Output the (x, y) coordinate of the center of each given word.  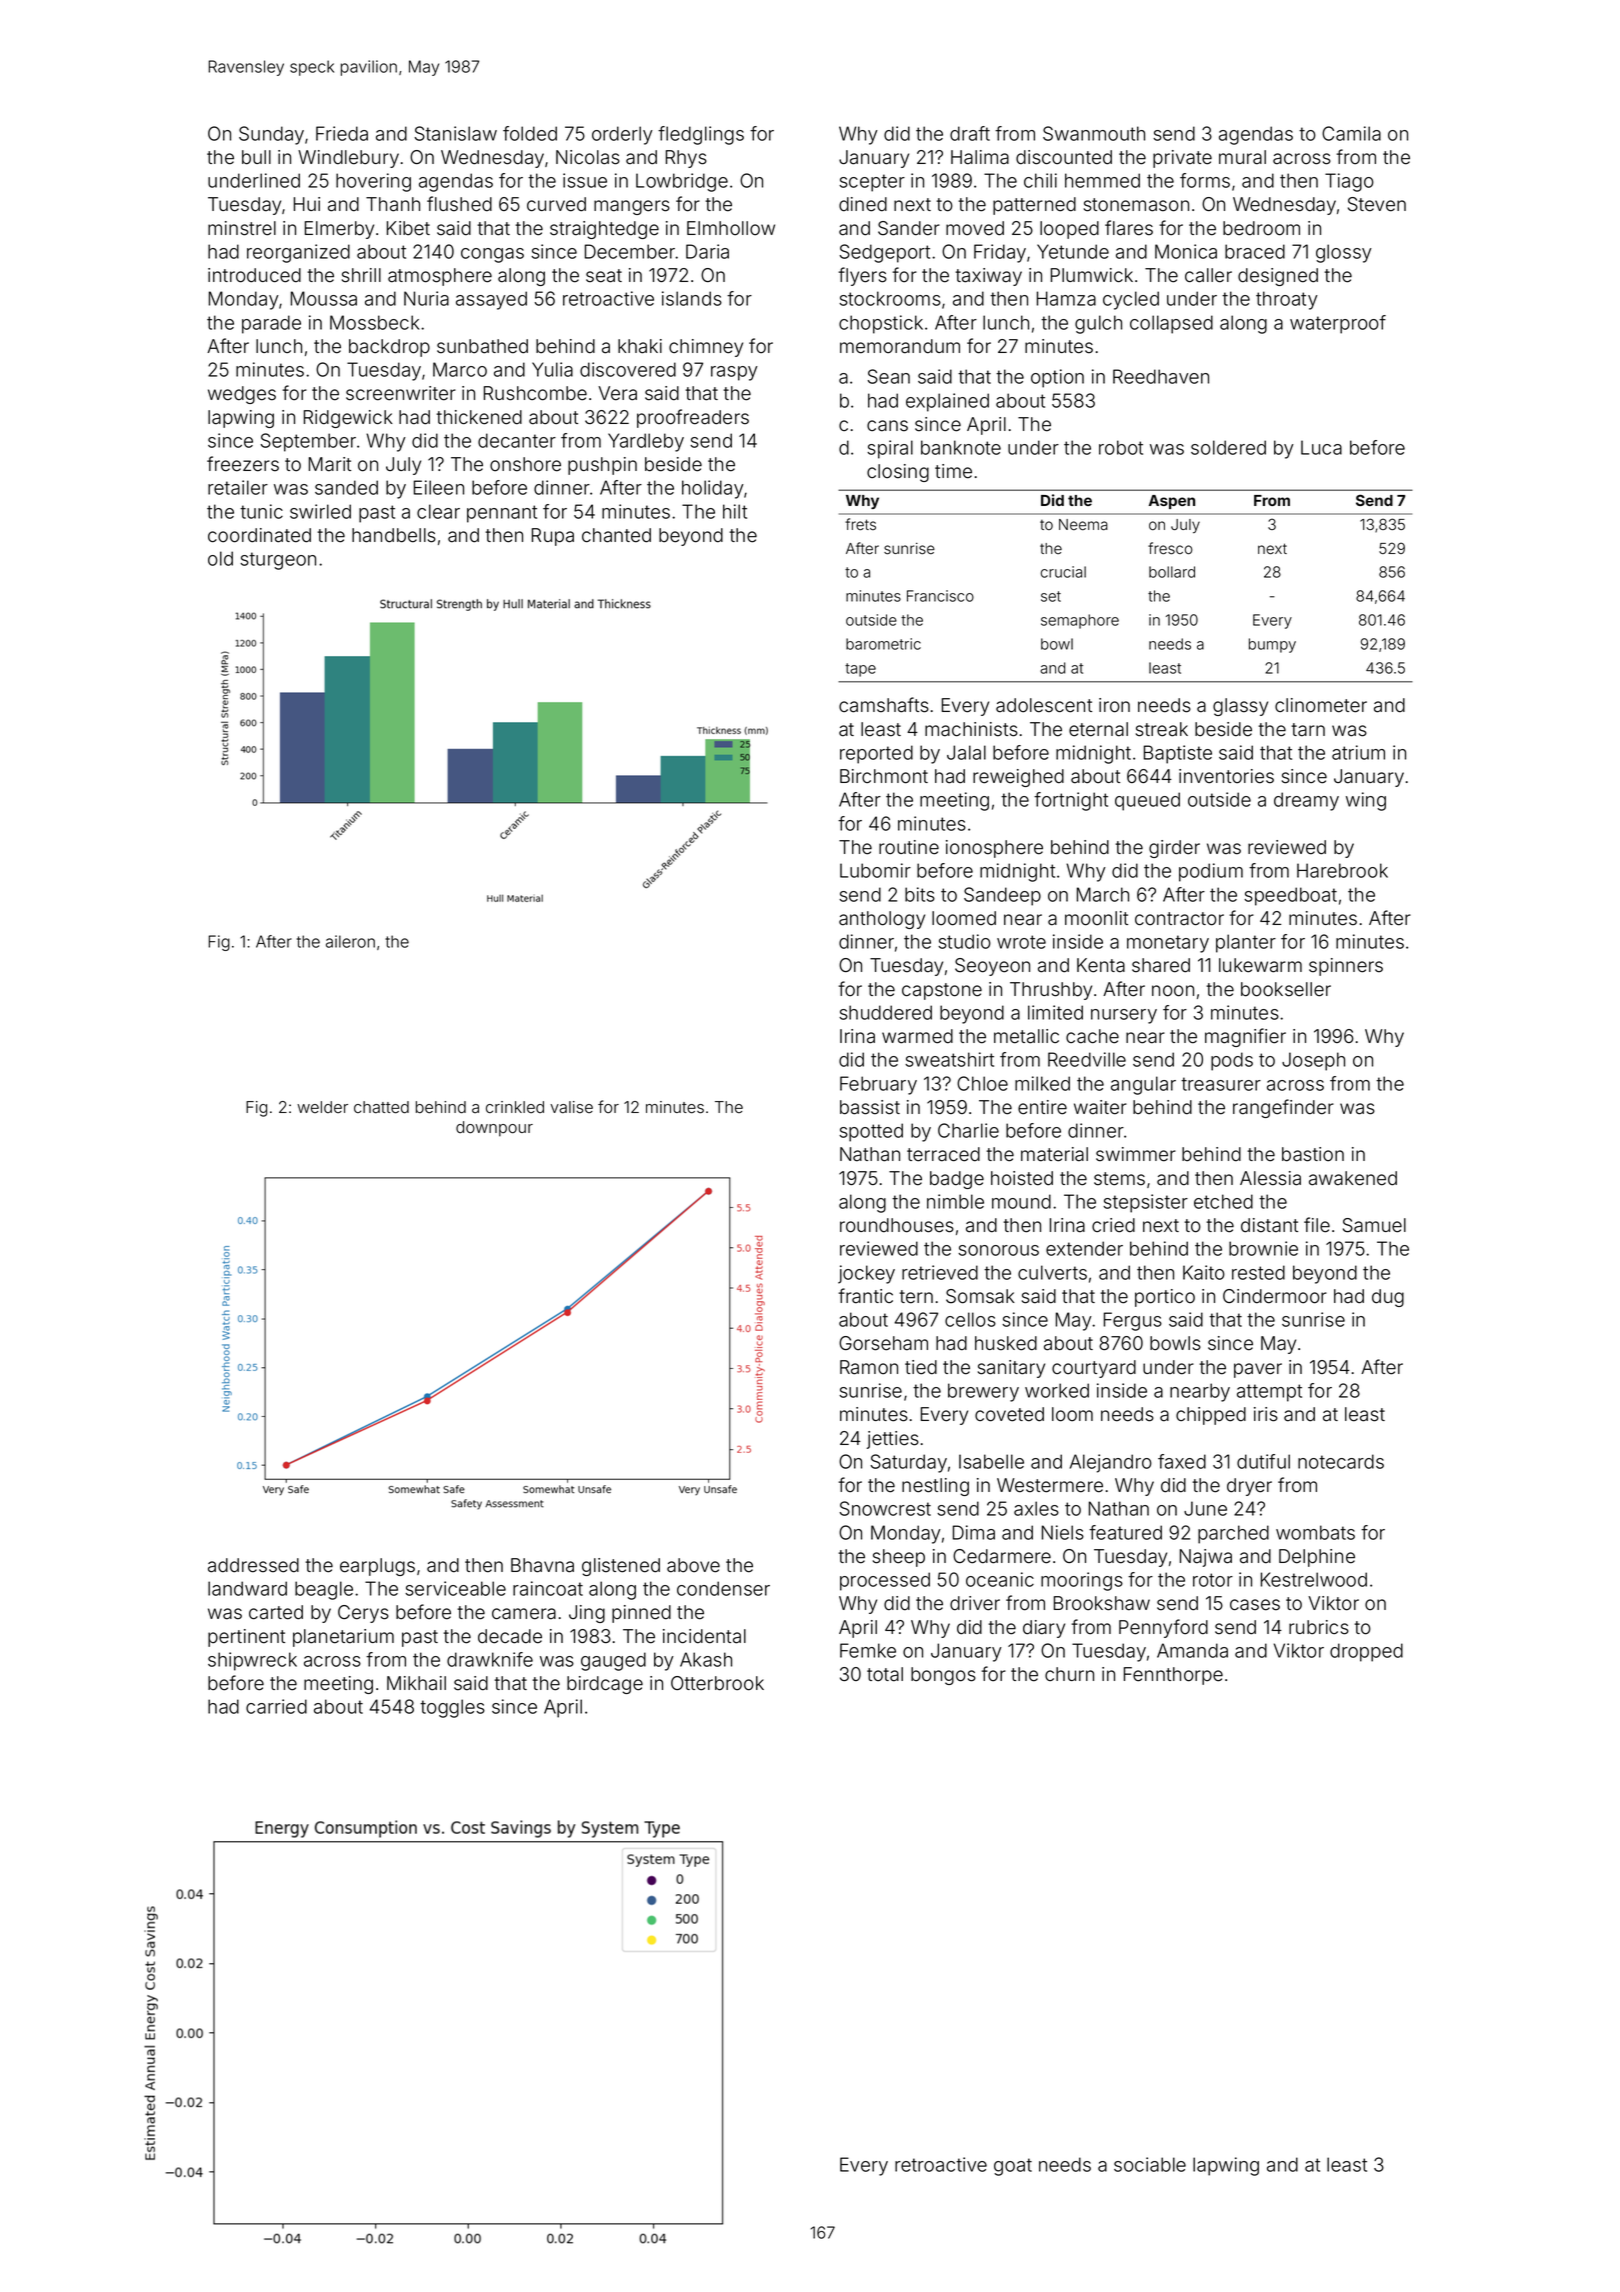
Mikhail (416, 1683)
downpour (494, 1129)
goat (1013, 2167)
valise (571, 1107)
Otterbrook (717, 1683)
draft (970, 133)
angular (1143, 1085)
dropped (1366, 1652)
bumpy (1272, 645)
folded (530, 133)
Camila (1351, 133)
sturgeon (278, 561)
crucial (1063, 572)
